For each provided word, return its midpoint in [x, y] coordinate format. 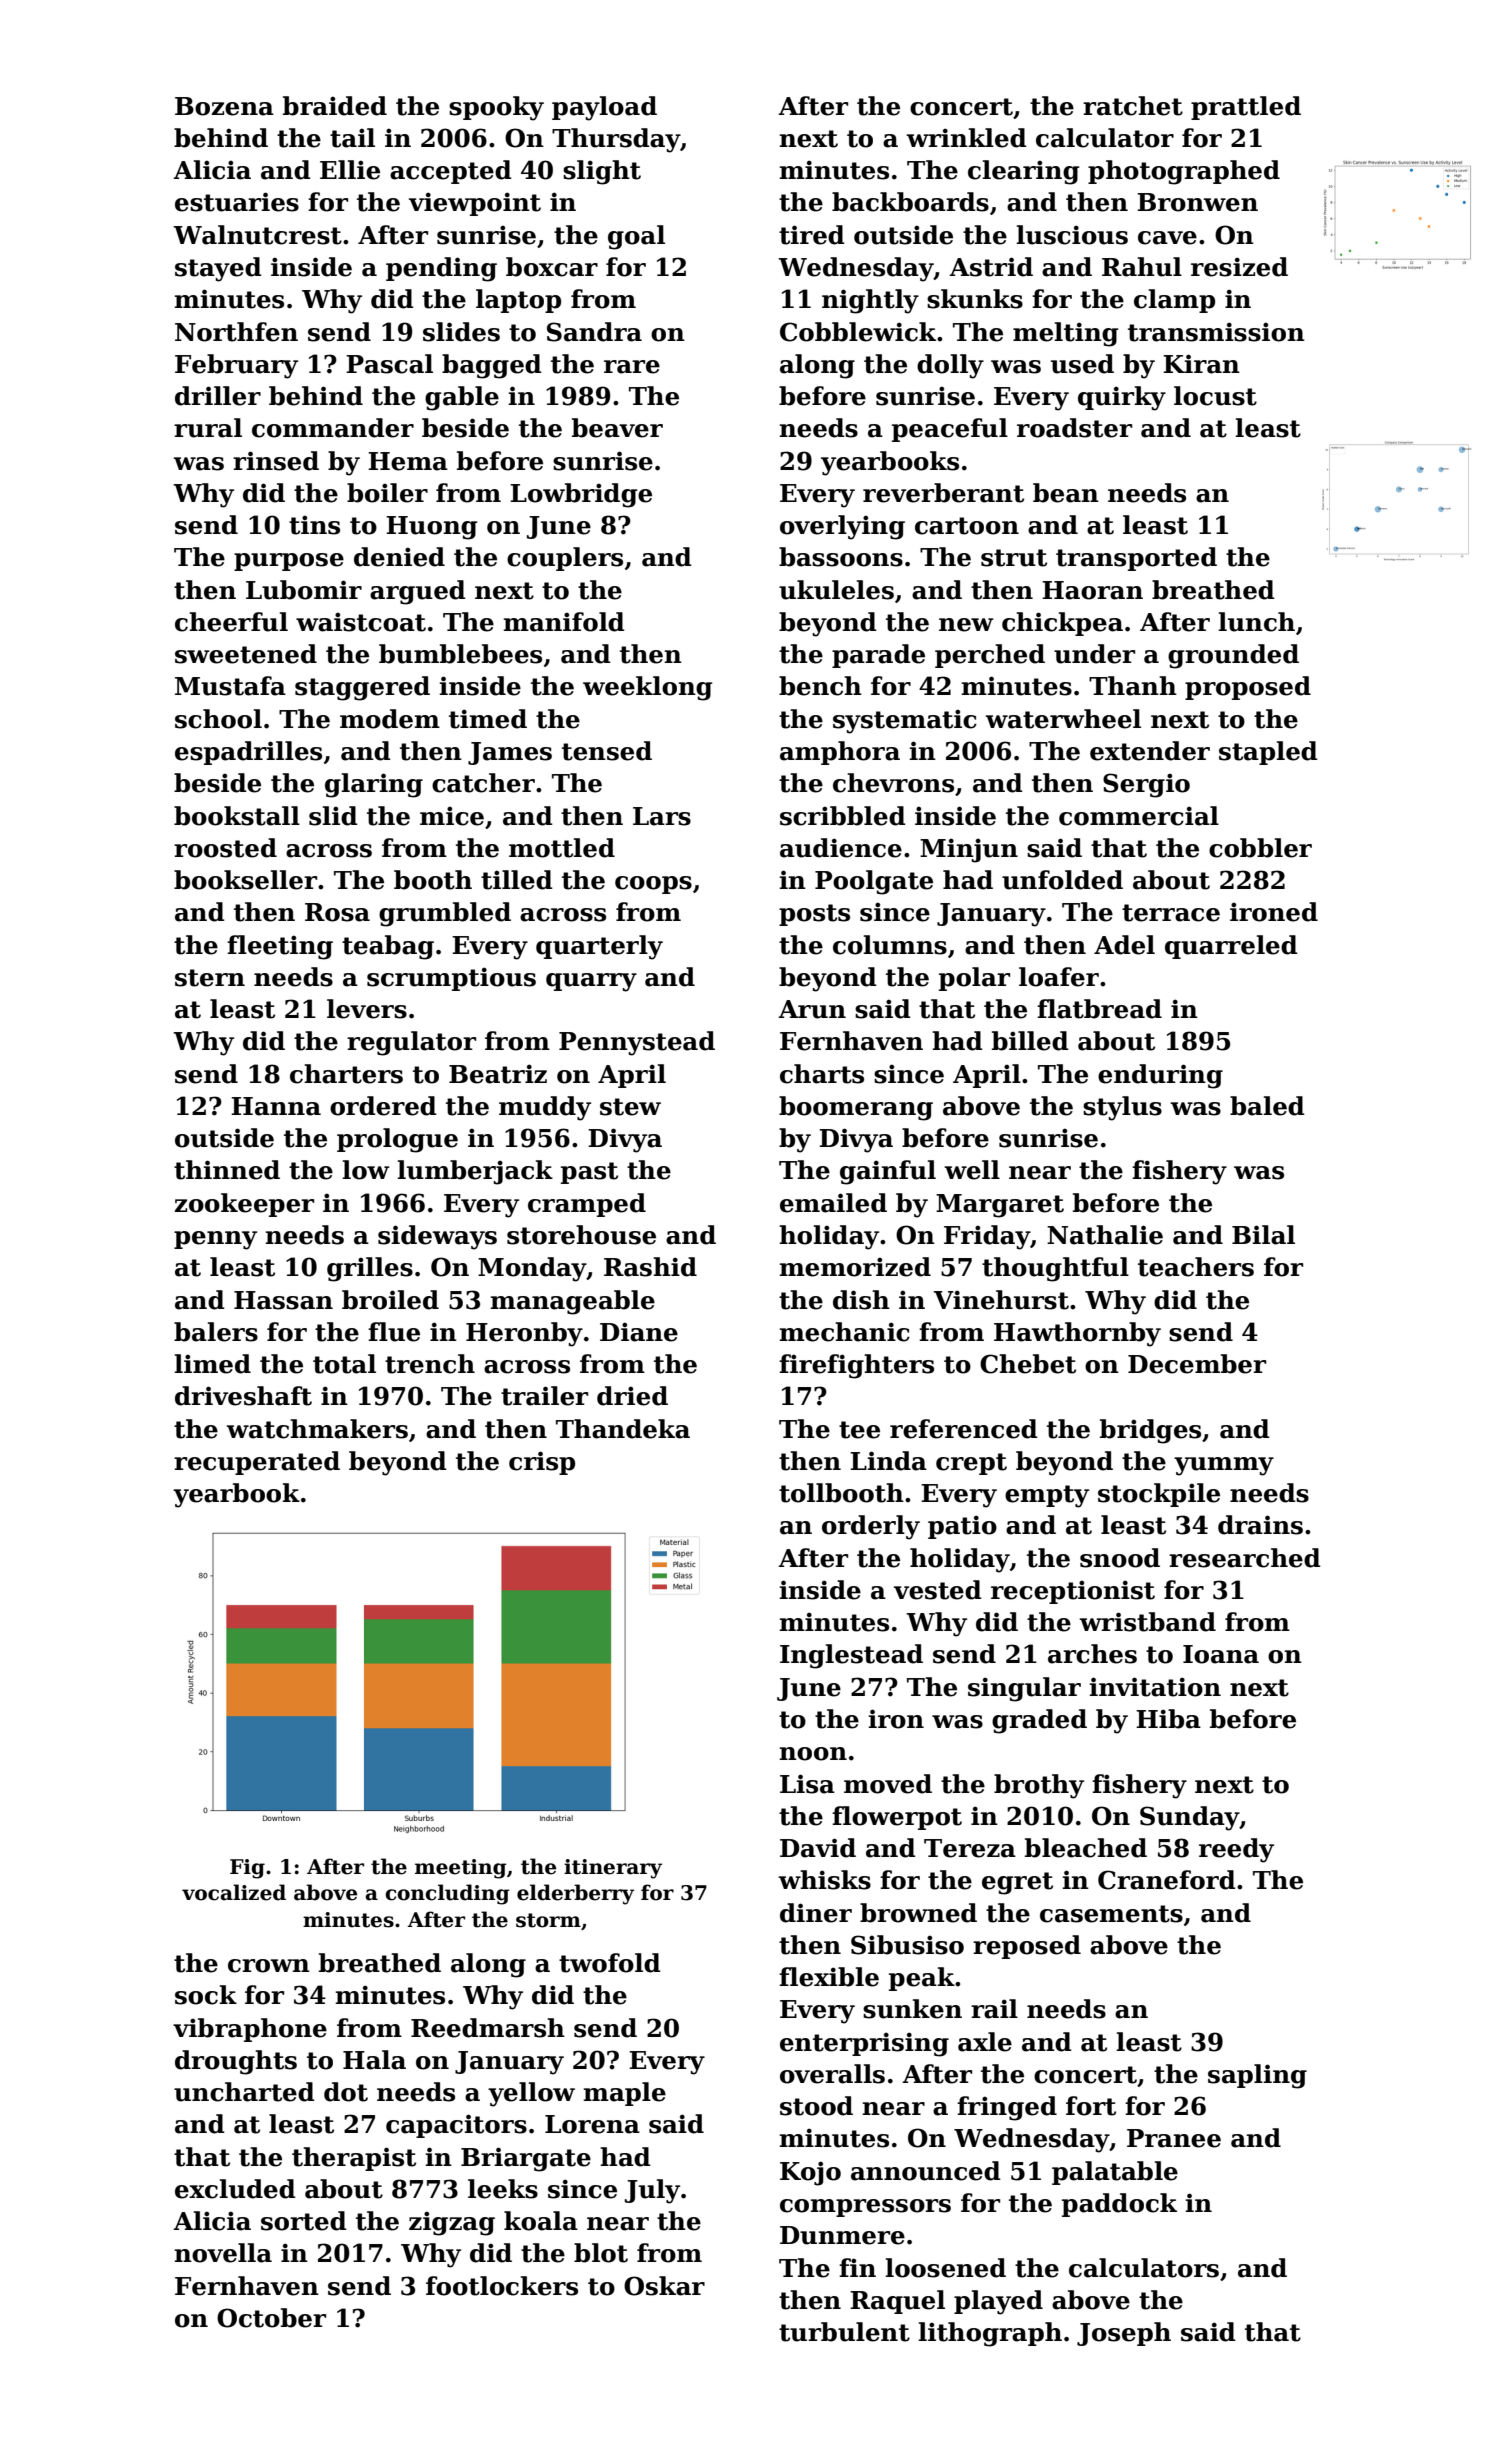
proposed [1248, 688]
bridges [1150, 1431]
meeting [461, 1869]
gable [462, 398]
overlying [842, 527]
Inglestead [851, 1656]
